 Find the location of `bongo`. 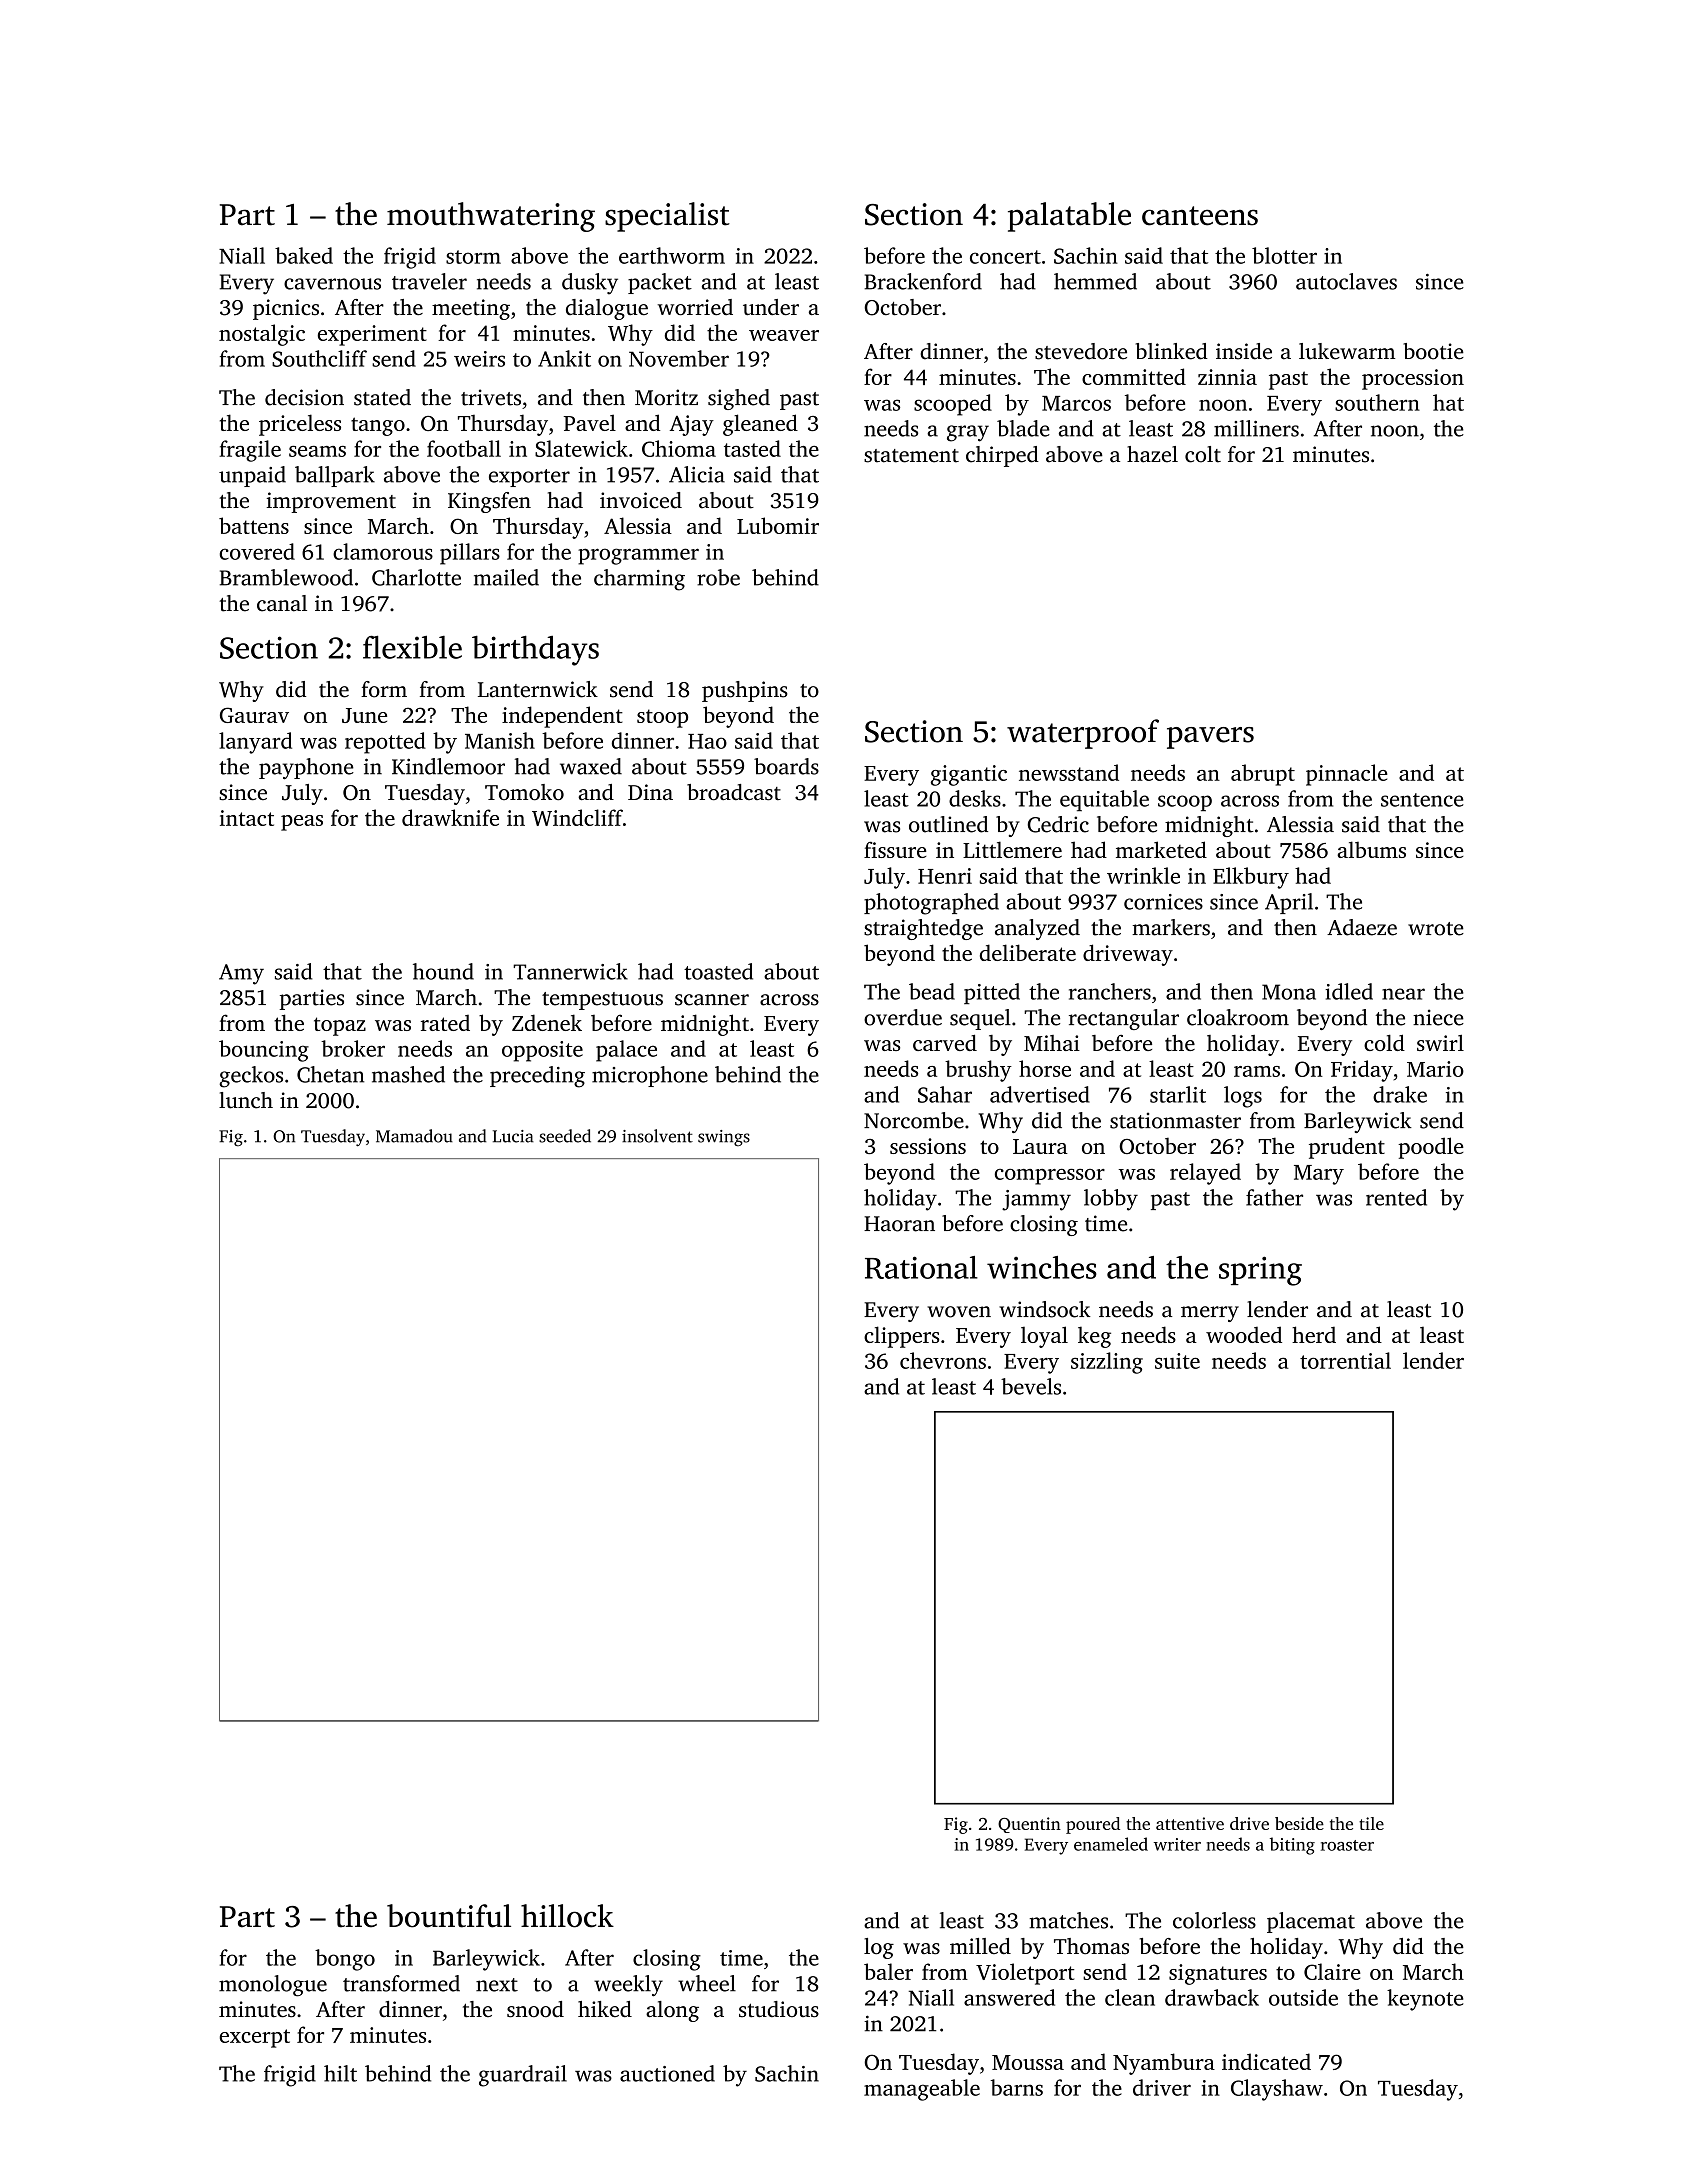

bongo is located at coordinates (345, 1960).
